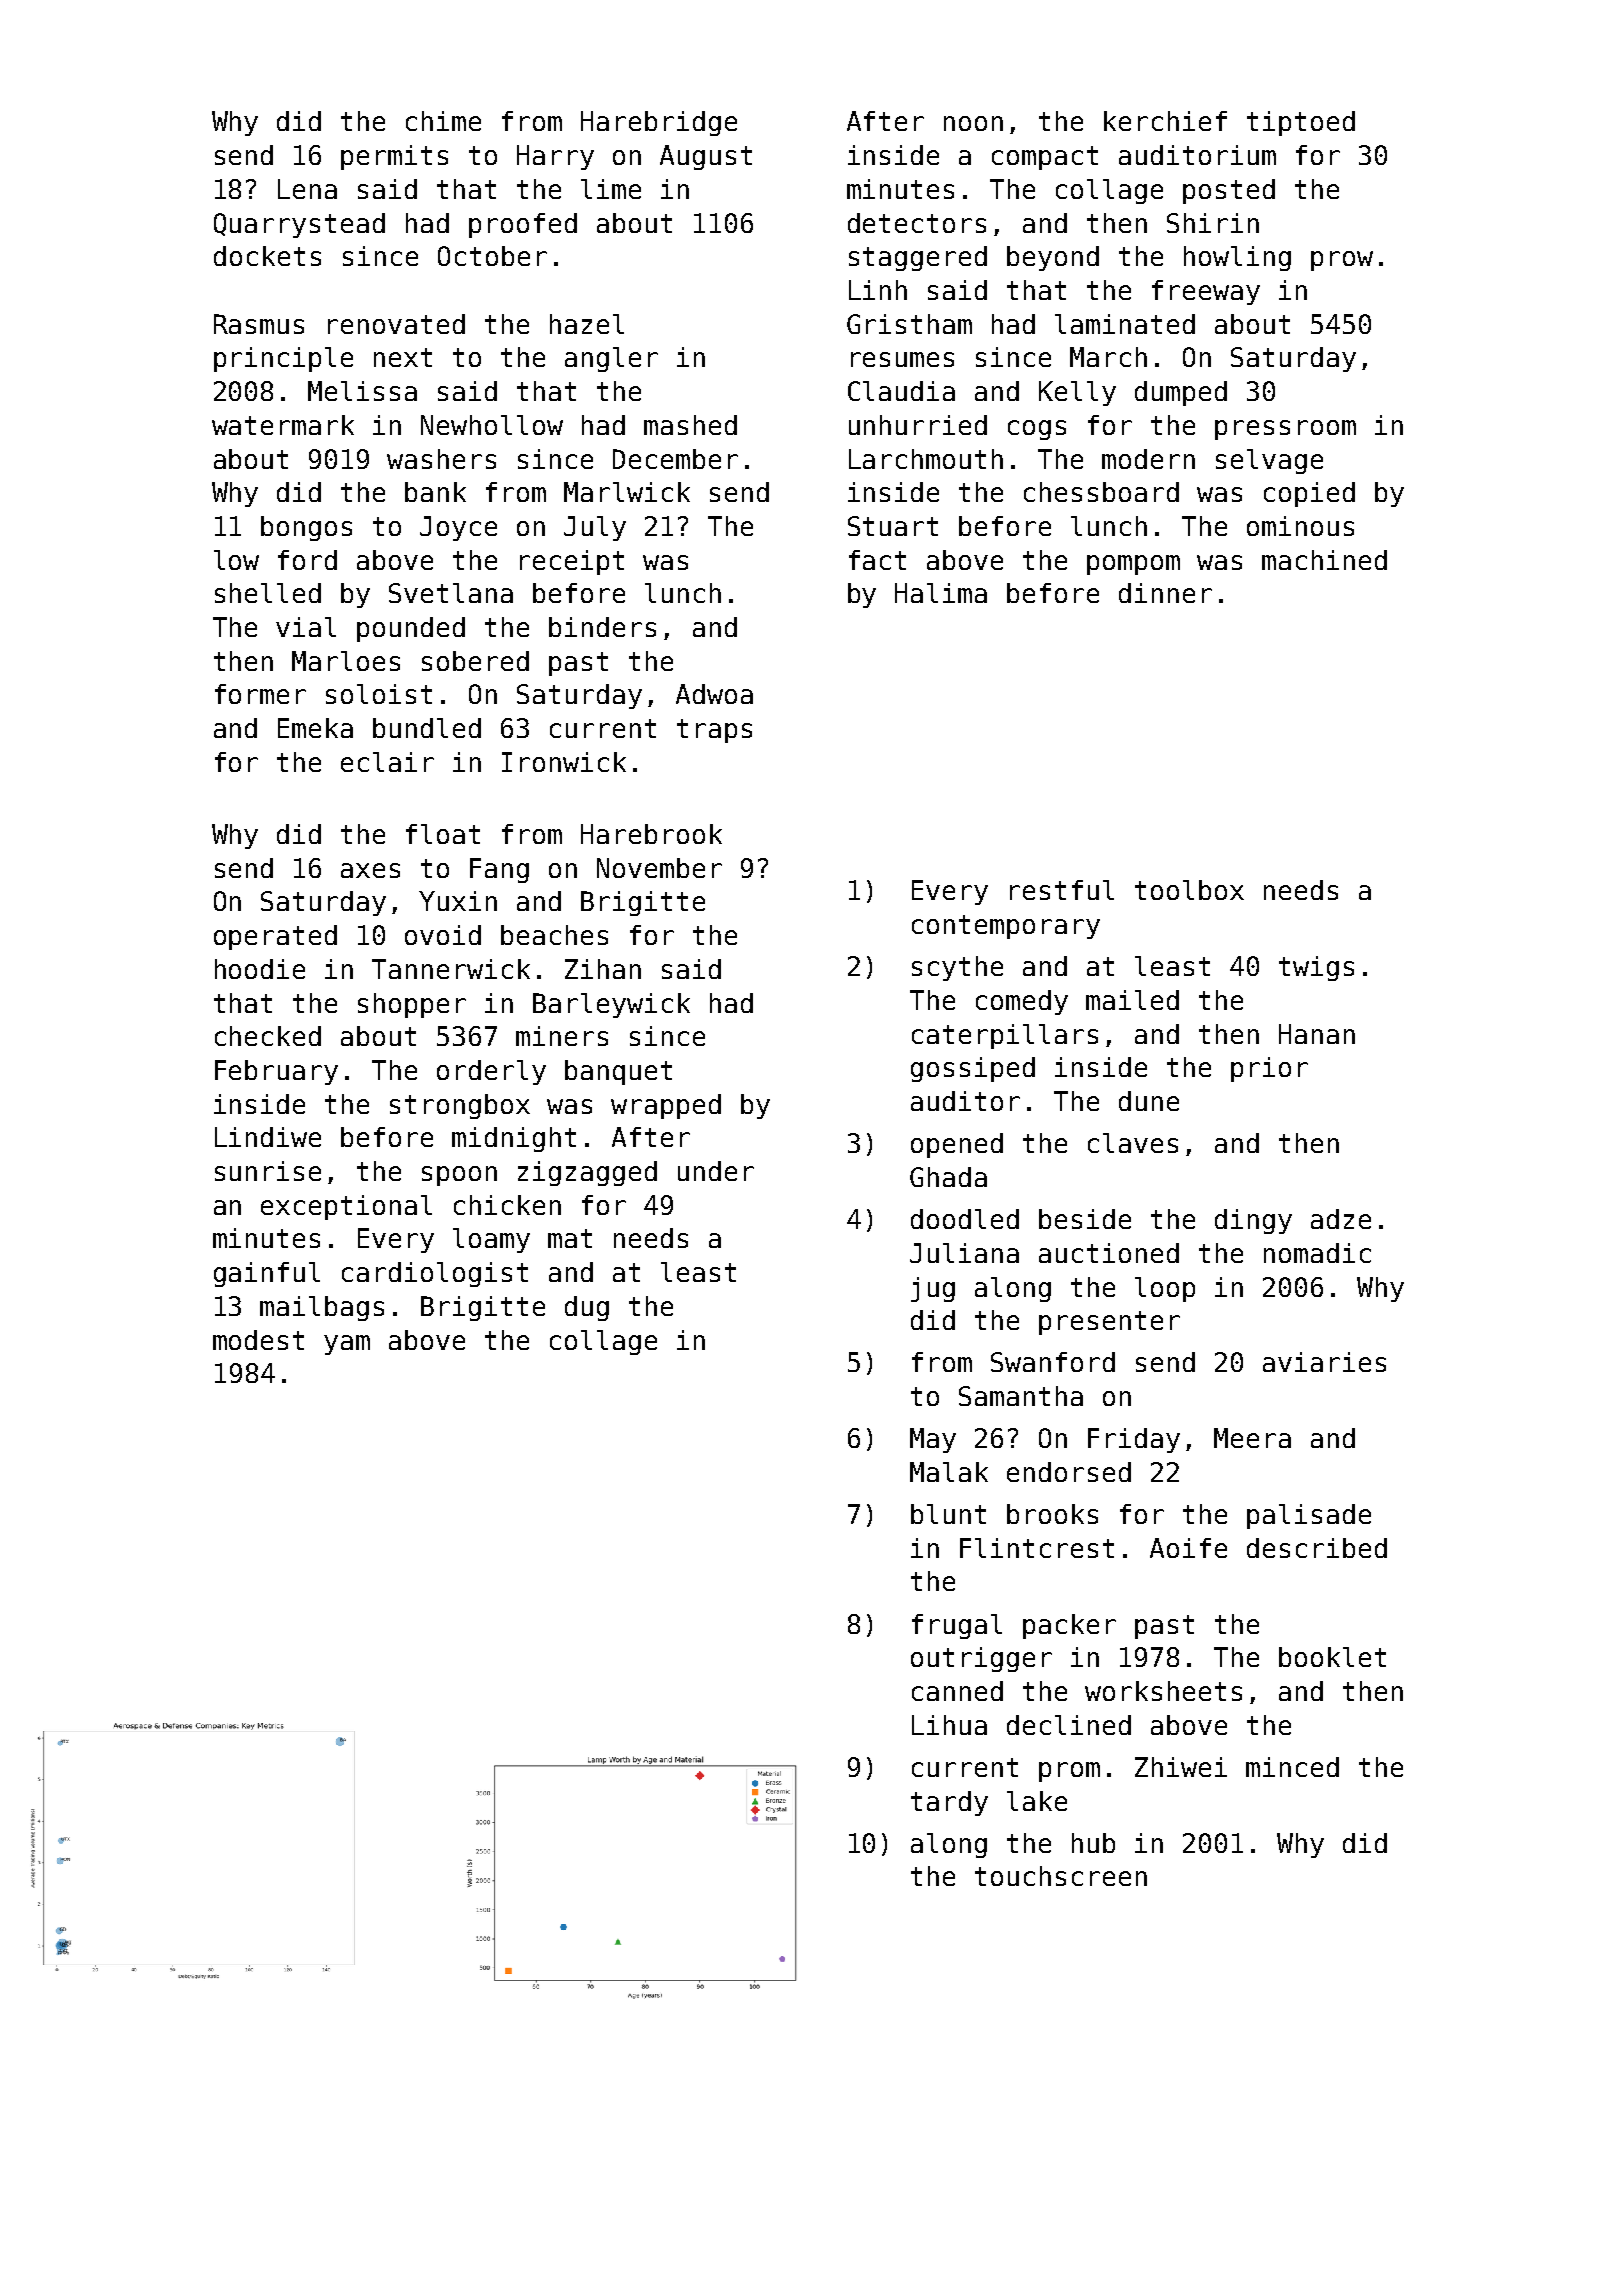  What do you see at coordinates (1341, 1219) in the page?
I see `adze` at bounding box center [1341, 1219].
